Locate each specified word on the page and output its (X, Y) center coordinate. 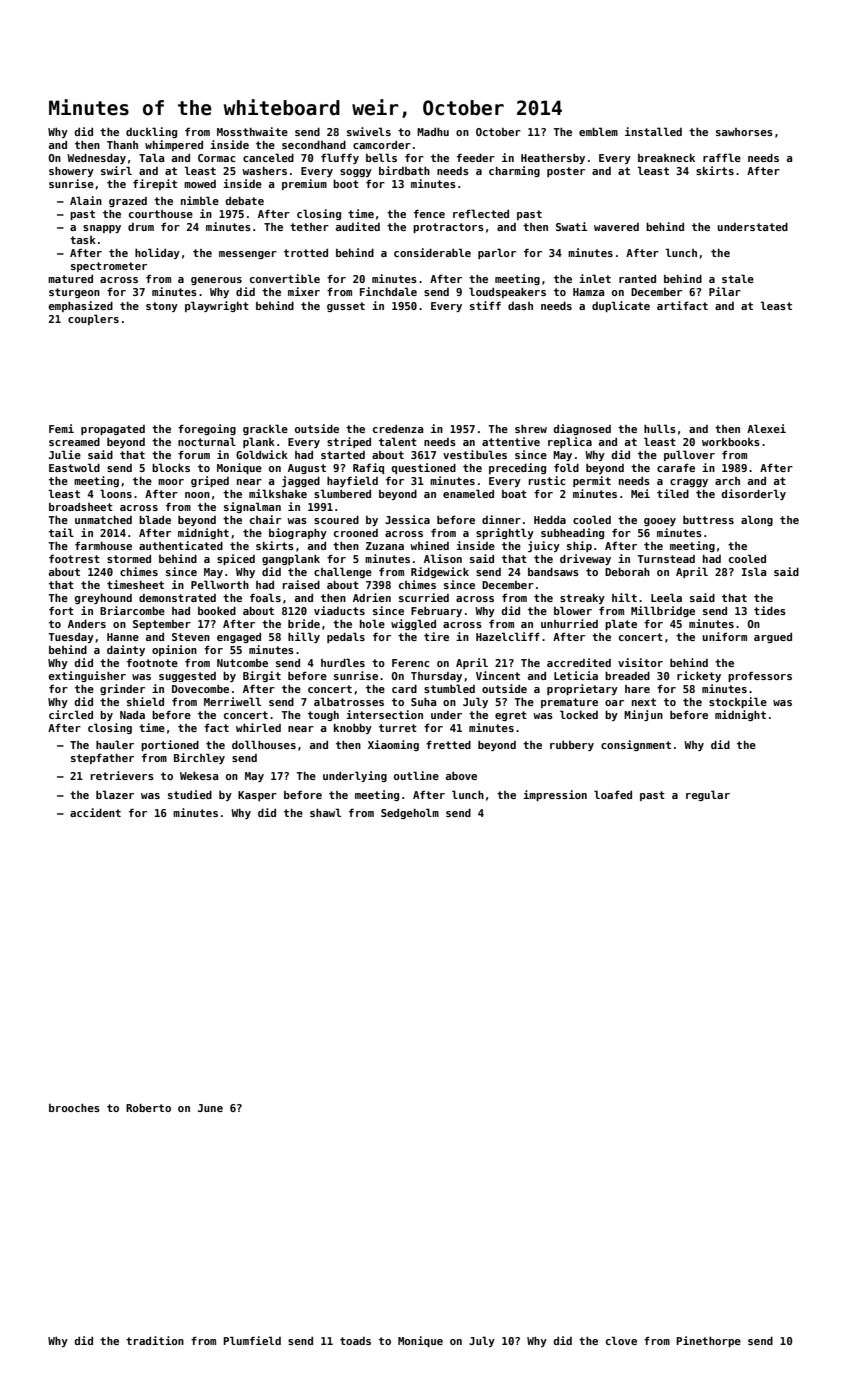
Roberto (148, 1108)
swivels (369, 131)
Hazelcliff (508, 636)
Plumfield (252, 1340)
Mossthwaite (252, 131)
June (210, 1108)
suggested (187, 677)
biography (298, 533)
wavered (616, 227)
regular (708, 795)
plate (621, 624)
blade (155, 519)
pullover (689, 455)
